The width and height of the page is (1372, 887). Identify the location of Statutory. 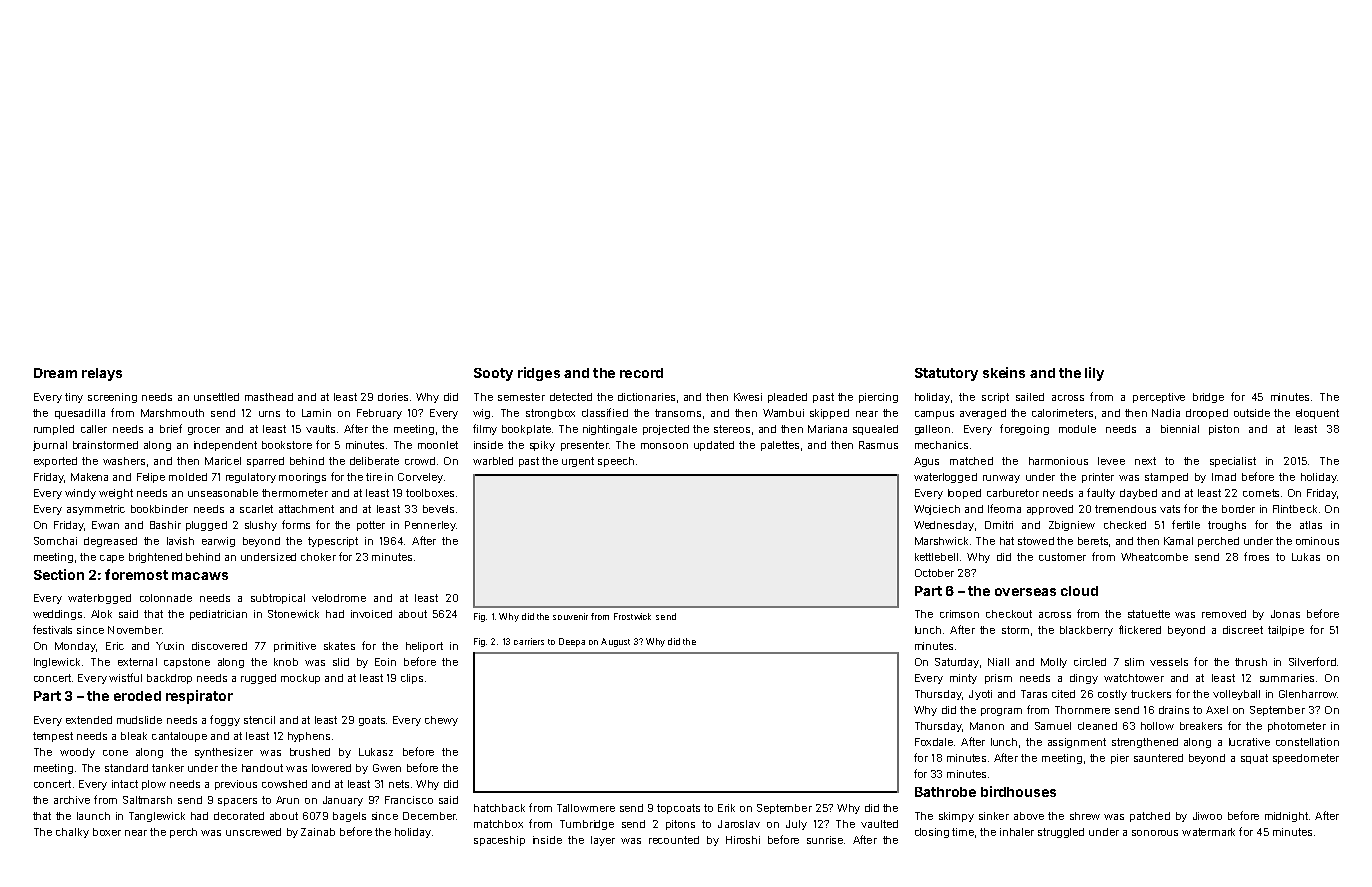
(946, 374).
